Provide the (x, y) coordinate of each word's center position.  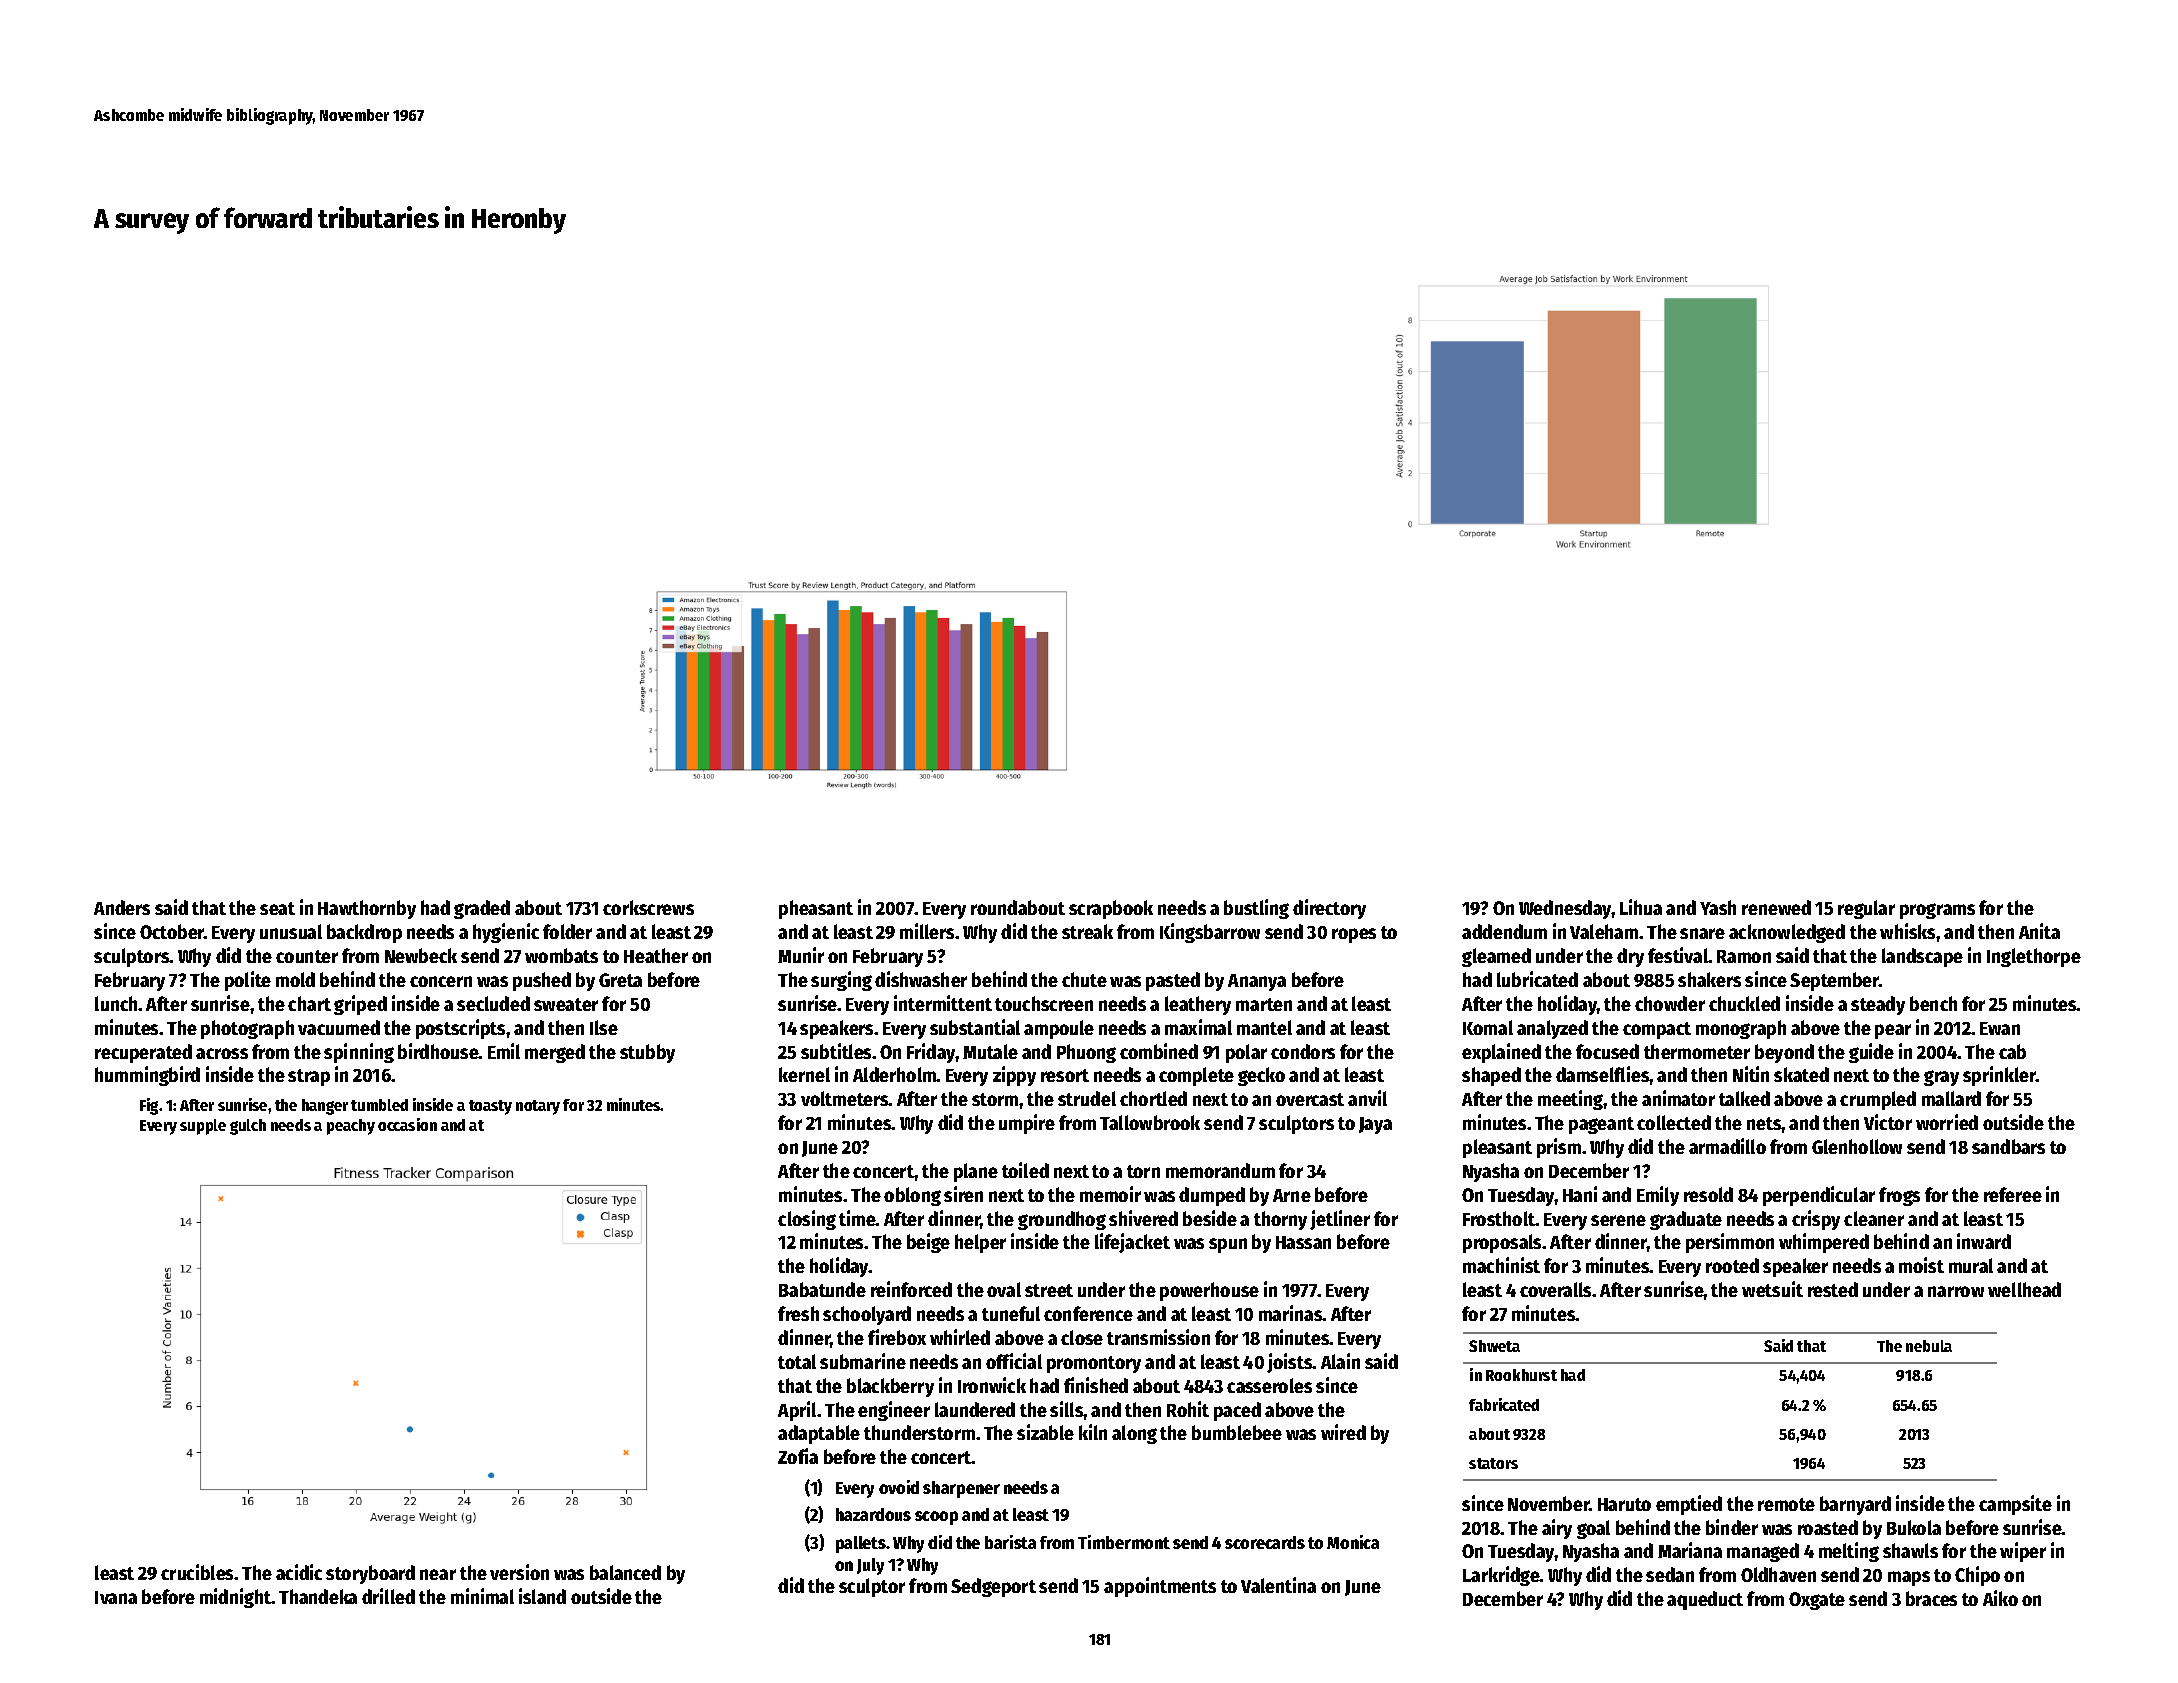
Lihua (1641, 907)
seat (277, 908)
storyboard (370, 1574)
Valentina (1278, 1585)
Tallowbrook (1150, 1122)
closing (807, 1220)
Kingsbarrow (1210, 933)
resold (1708, 1194)
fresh (798, 1313)
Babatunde (822, 1289)
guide (1871, 1053)
